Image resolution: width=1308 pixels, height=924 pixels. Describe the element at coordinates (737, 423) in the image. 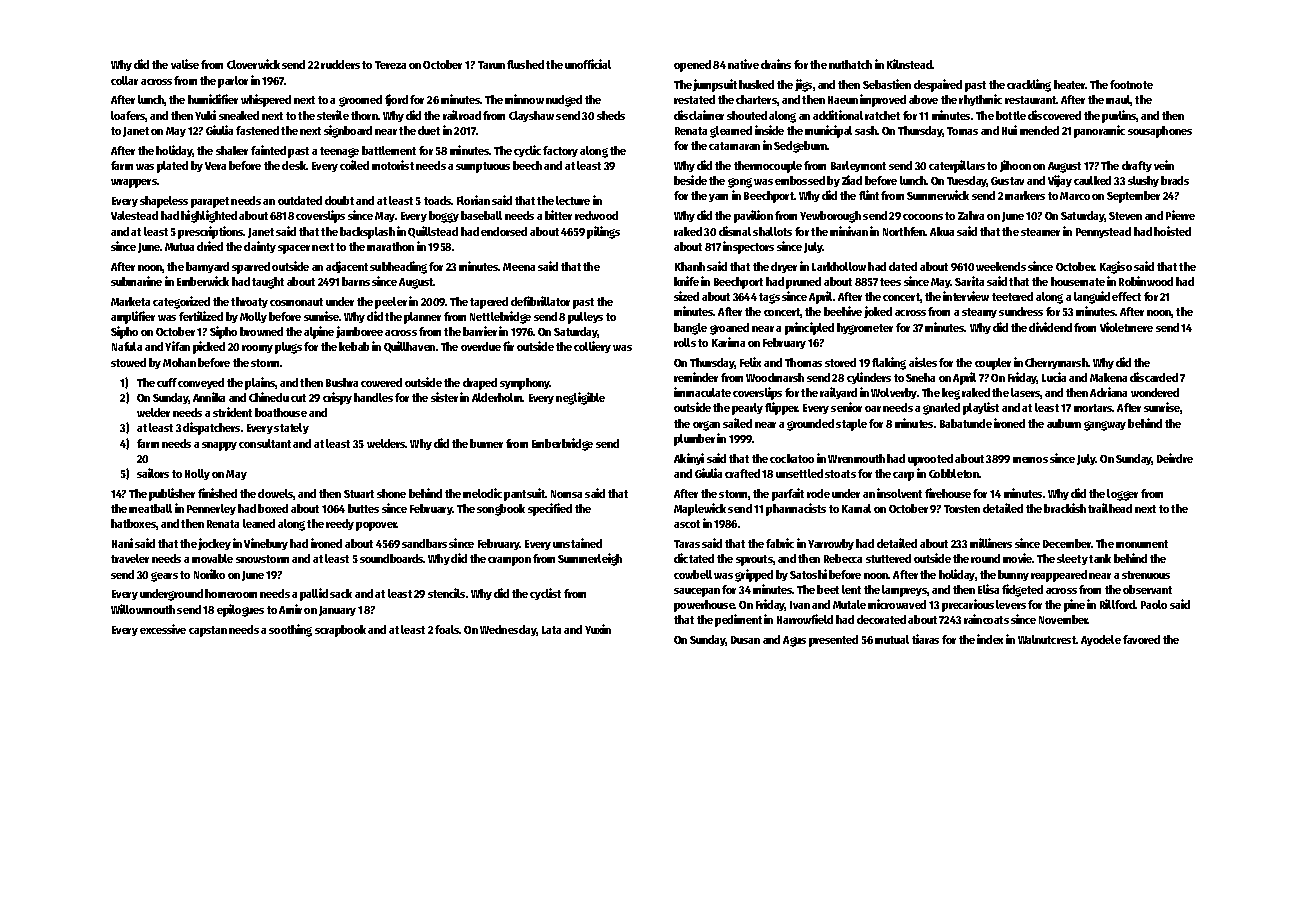

I see `sailed` at that location.
